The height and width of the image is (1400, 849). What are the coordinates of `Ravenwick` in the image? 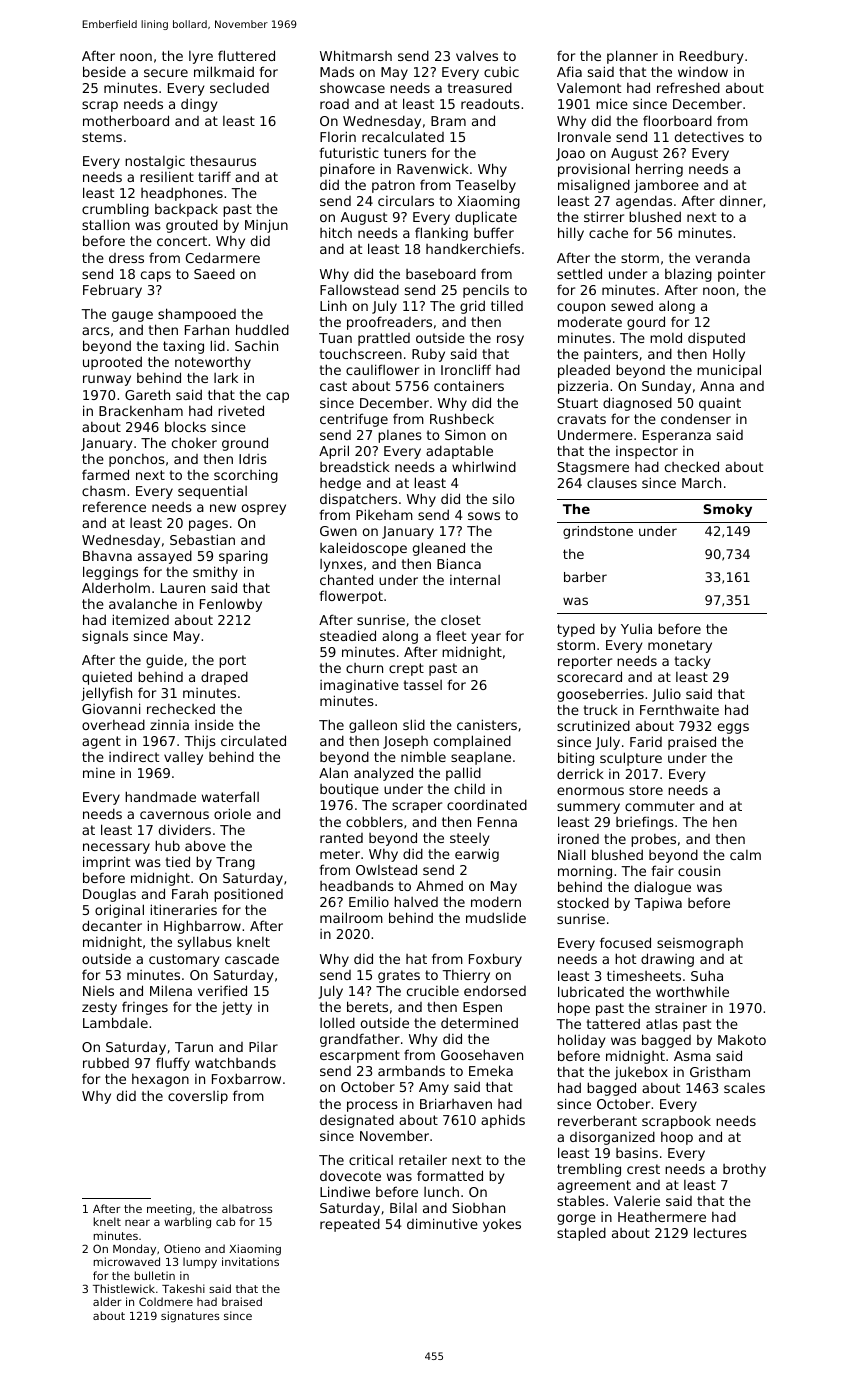 It's located at (433, 168).
